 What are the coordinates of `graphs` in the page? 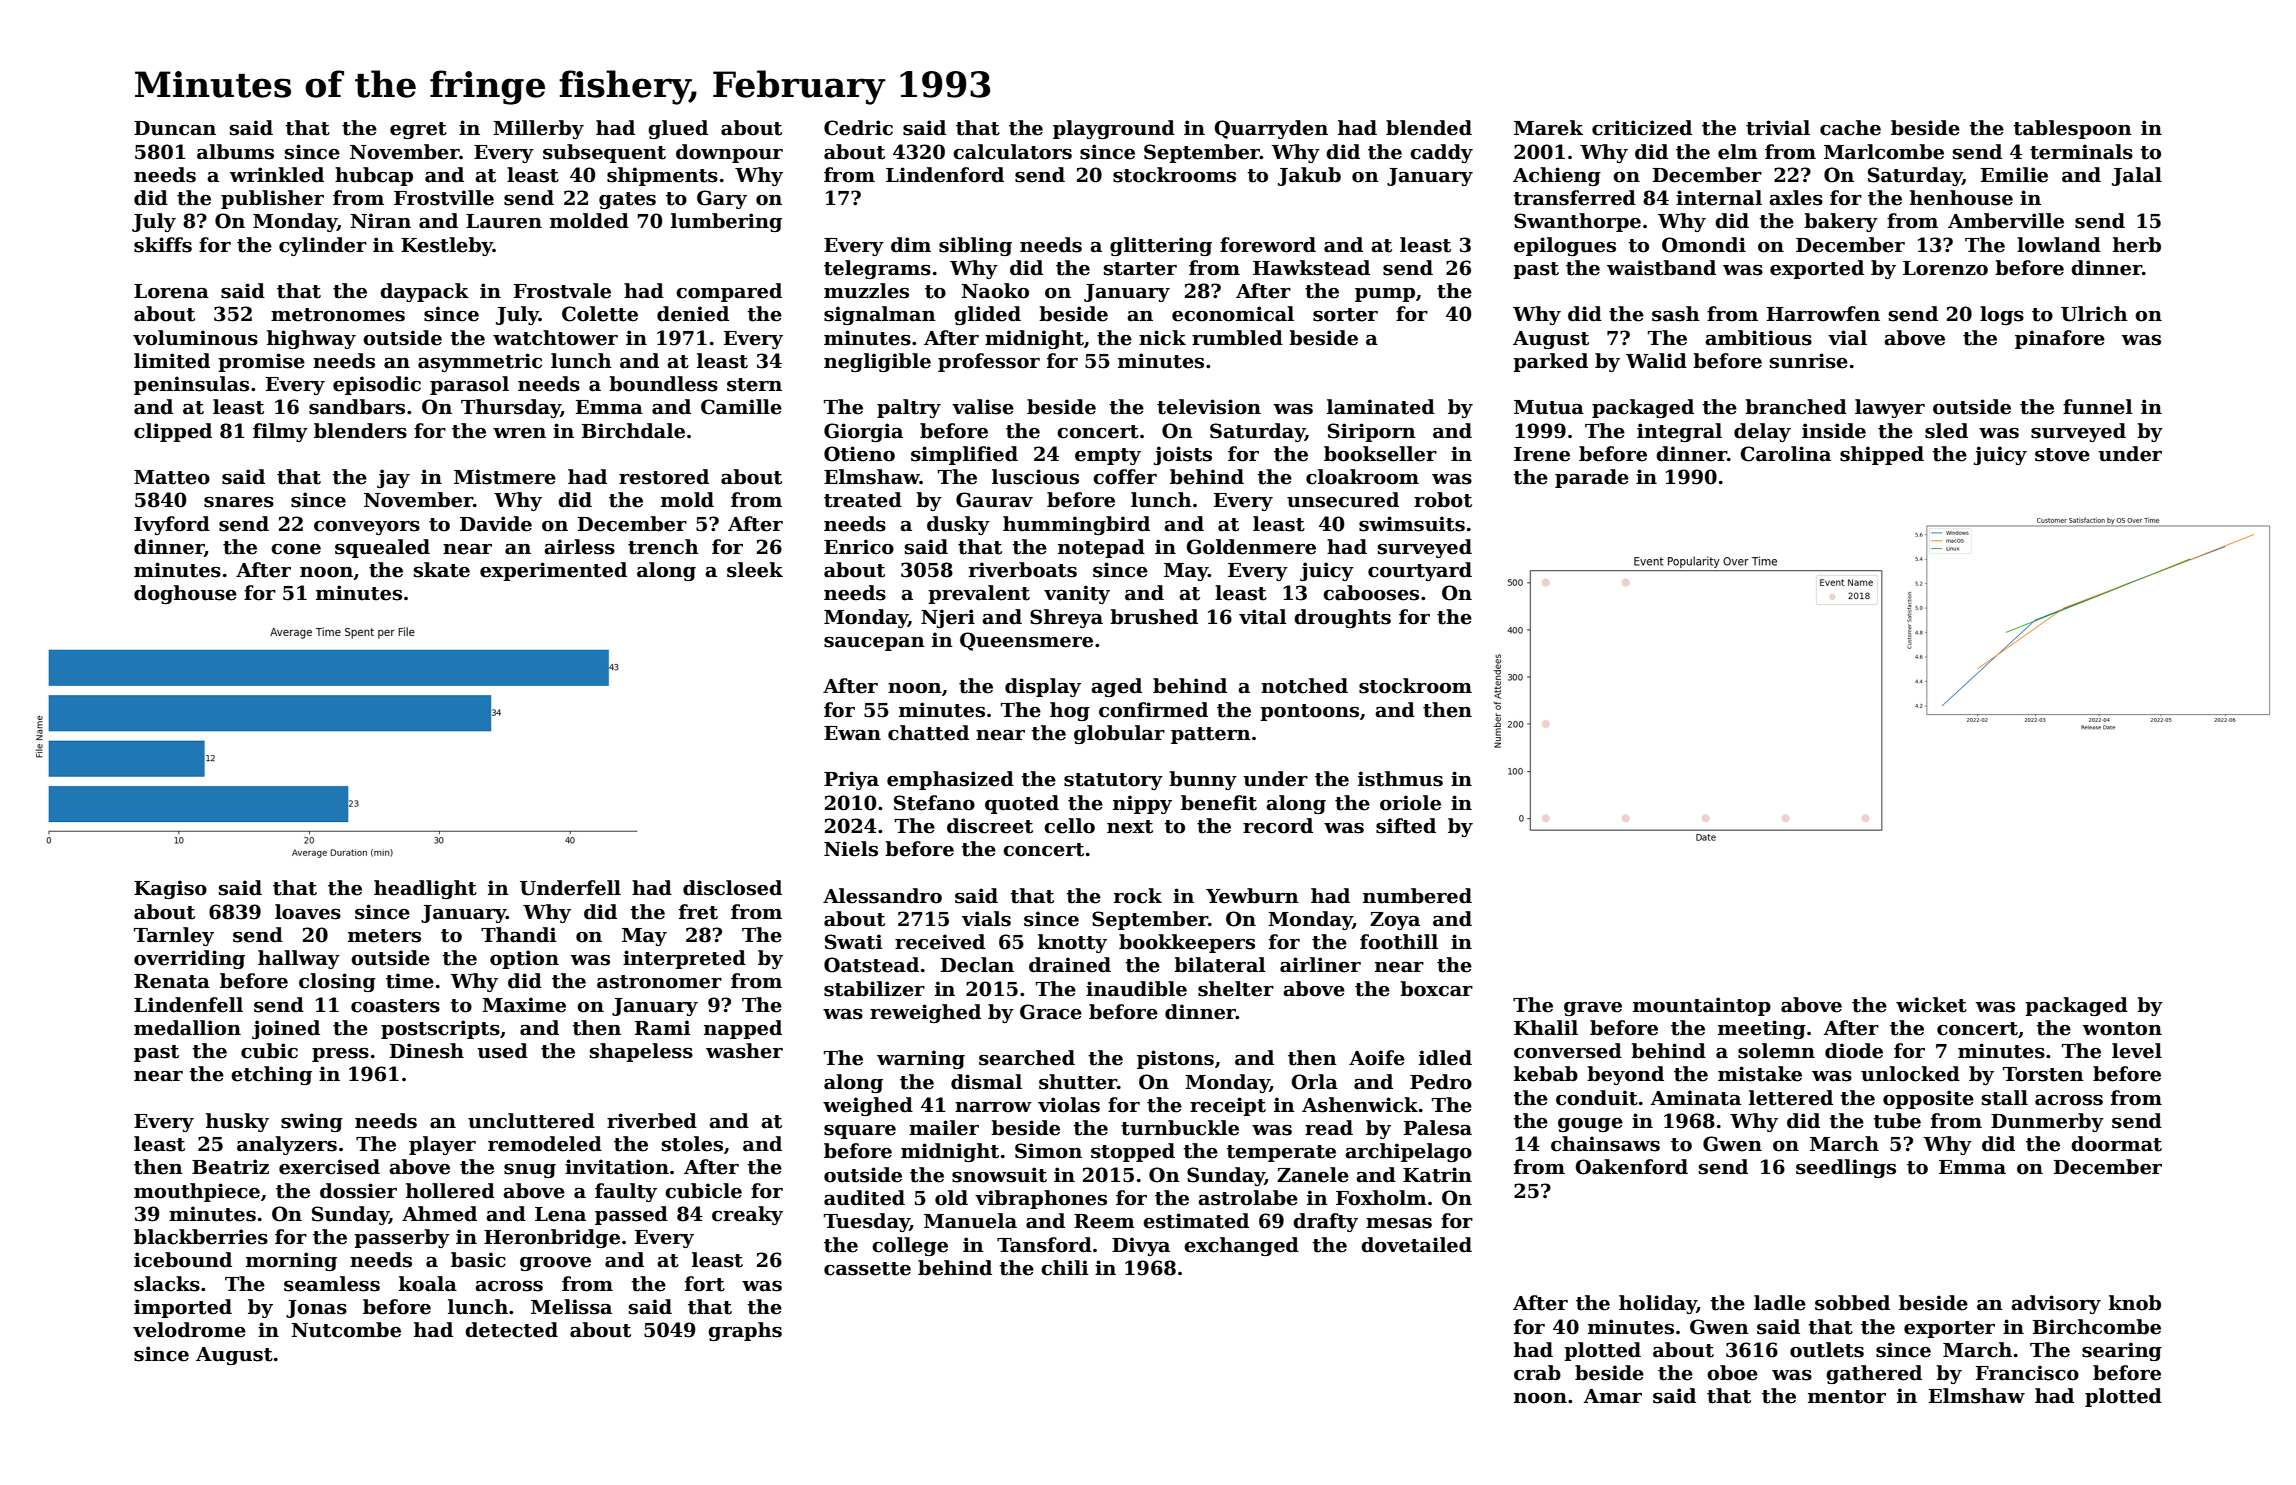 It's located at (745, 1331).
